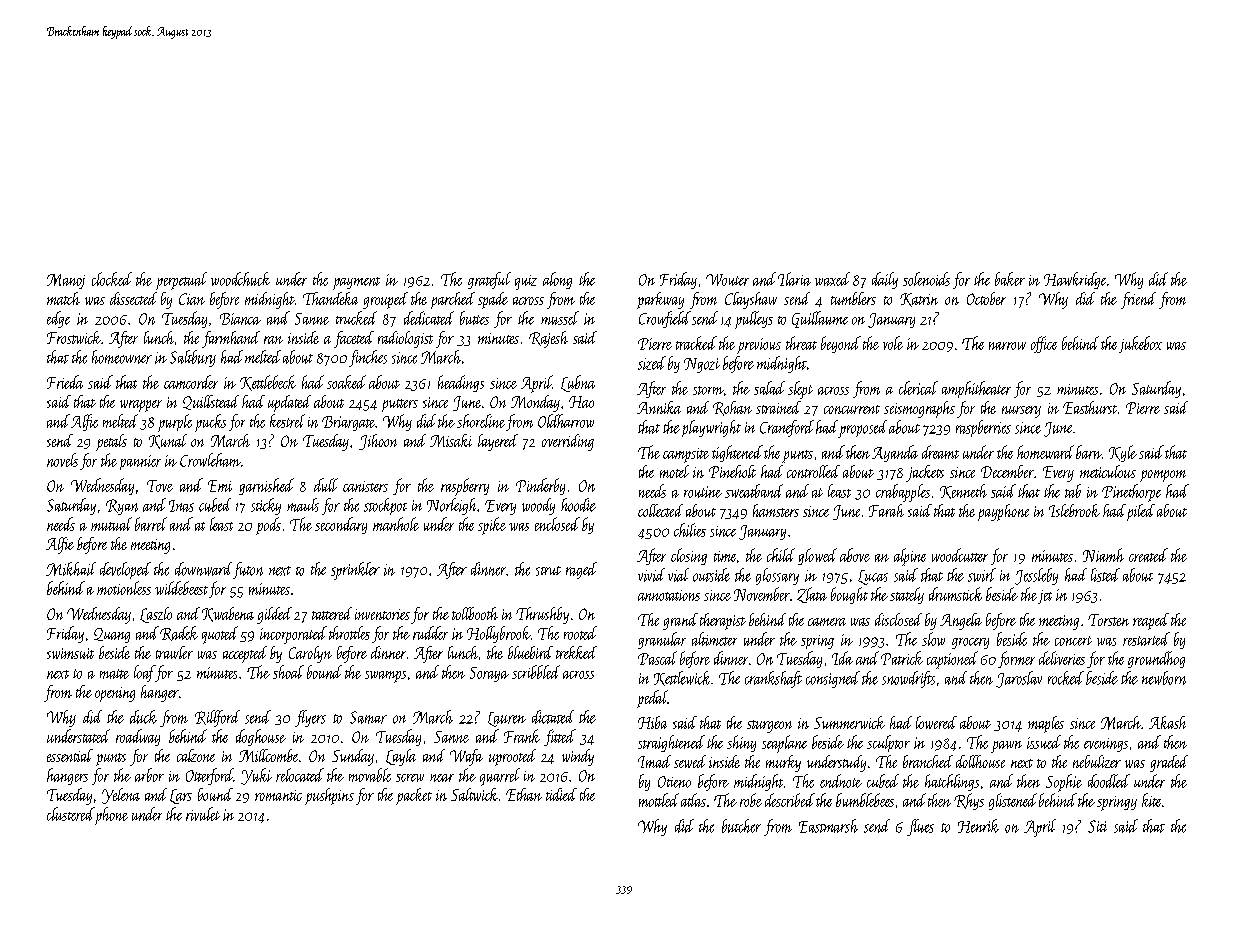 This screenshot has height=952, width=1233. I want to click on Kyle, so click(1123, 453).
